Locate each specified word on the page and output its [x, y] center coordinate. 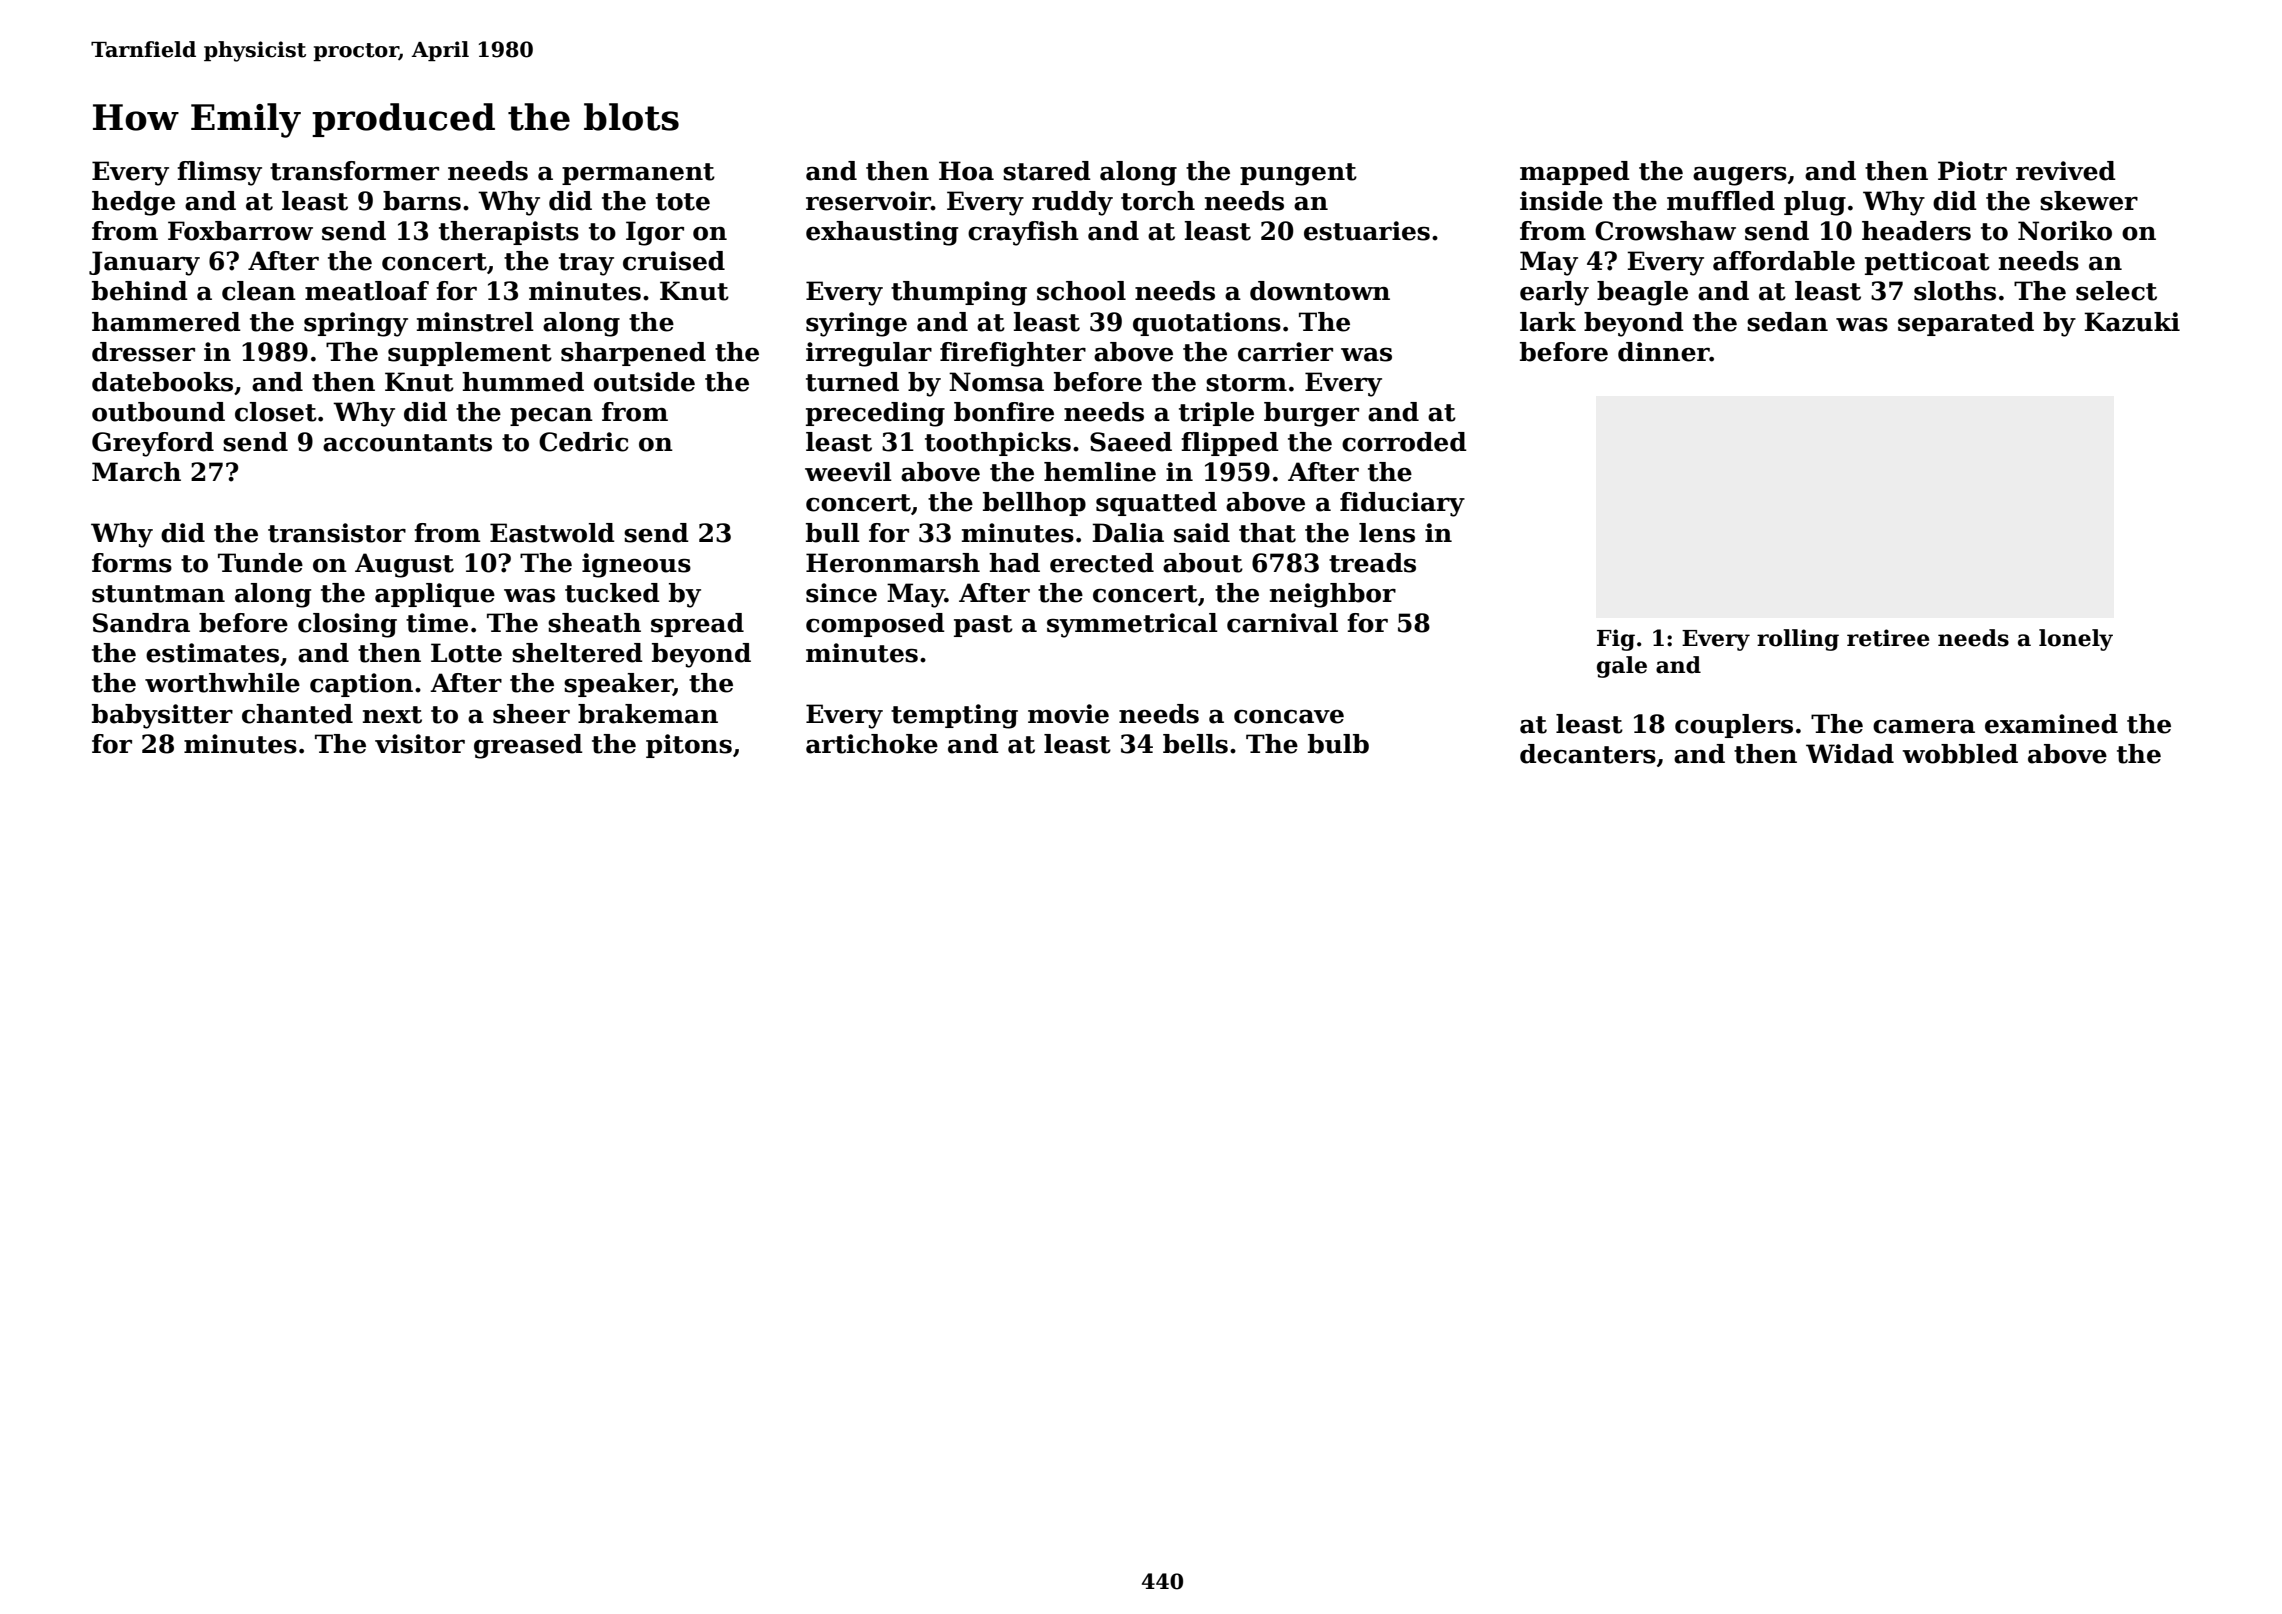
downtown [1320, 291]
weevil [848, 472]
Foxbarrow [240, 231]
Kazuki [2132, 322]
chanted [297, 714]
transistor [337, 533]
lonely [2076, 640]
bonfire [1004, 412]
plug [1815, 203]
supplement [470, 354]
